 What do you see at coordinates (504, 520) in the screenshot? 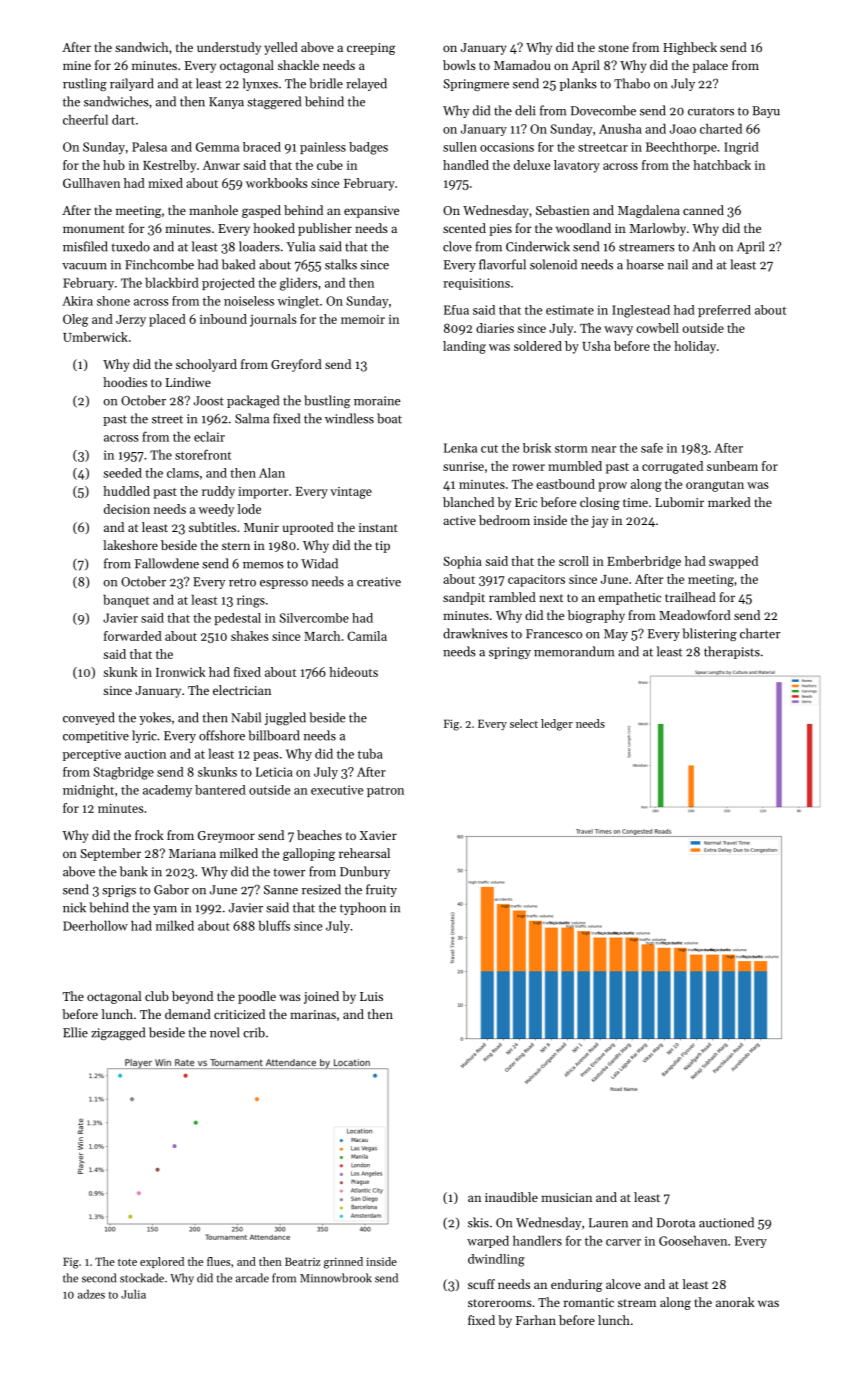
I see `bedroom` at bounding box center [504, 520].
